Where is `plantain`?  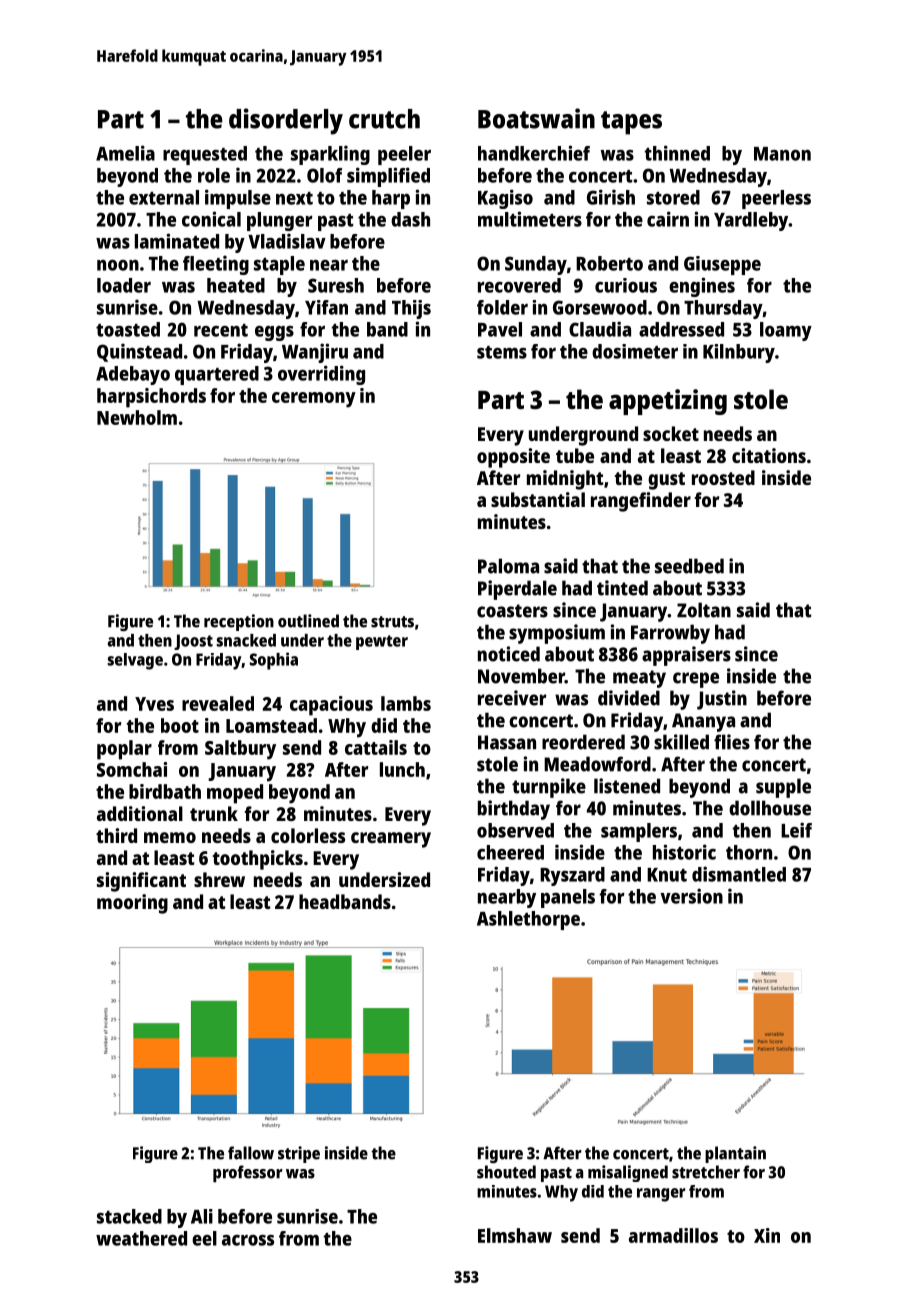 plantain is located at coordinates (735, 1154).
